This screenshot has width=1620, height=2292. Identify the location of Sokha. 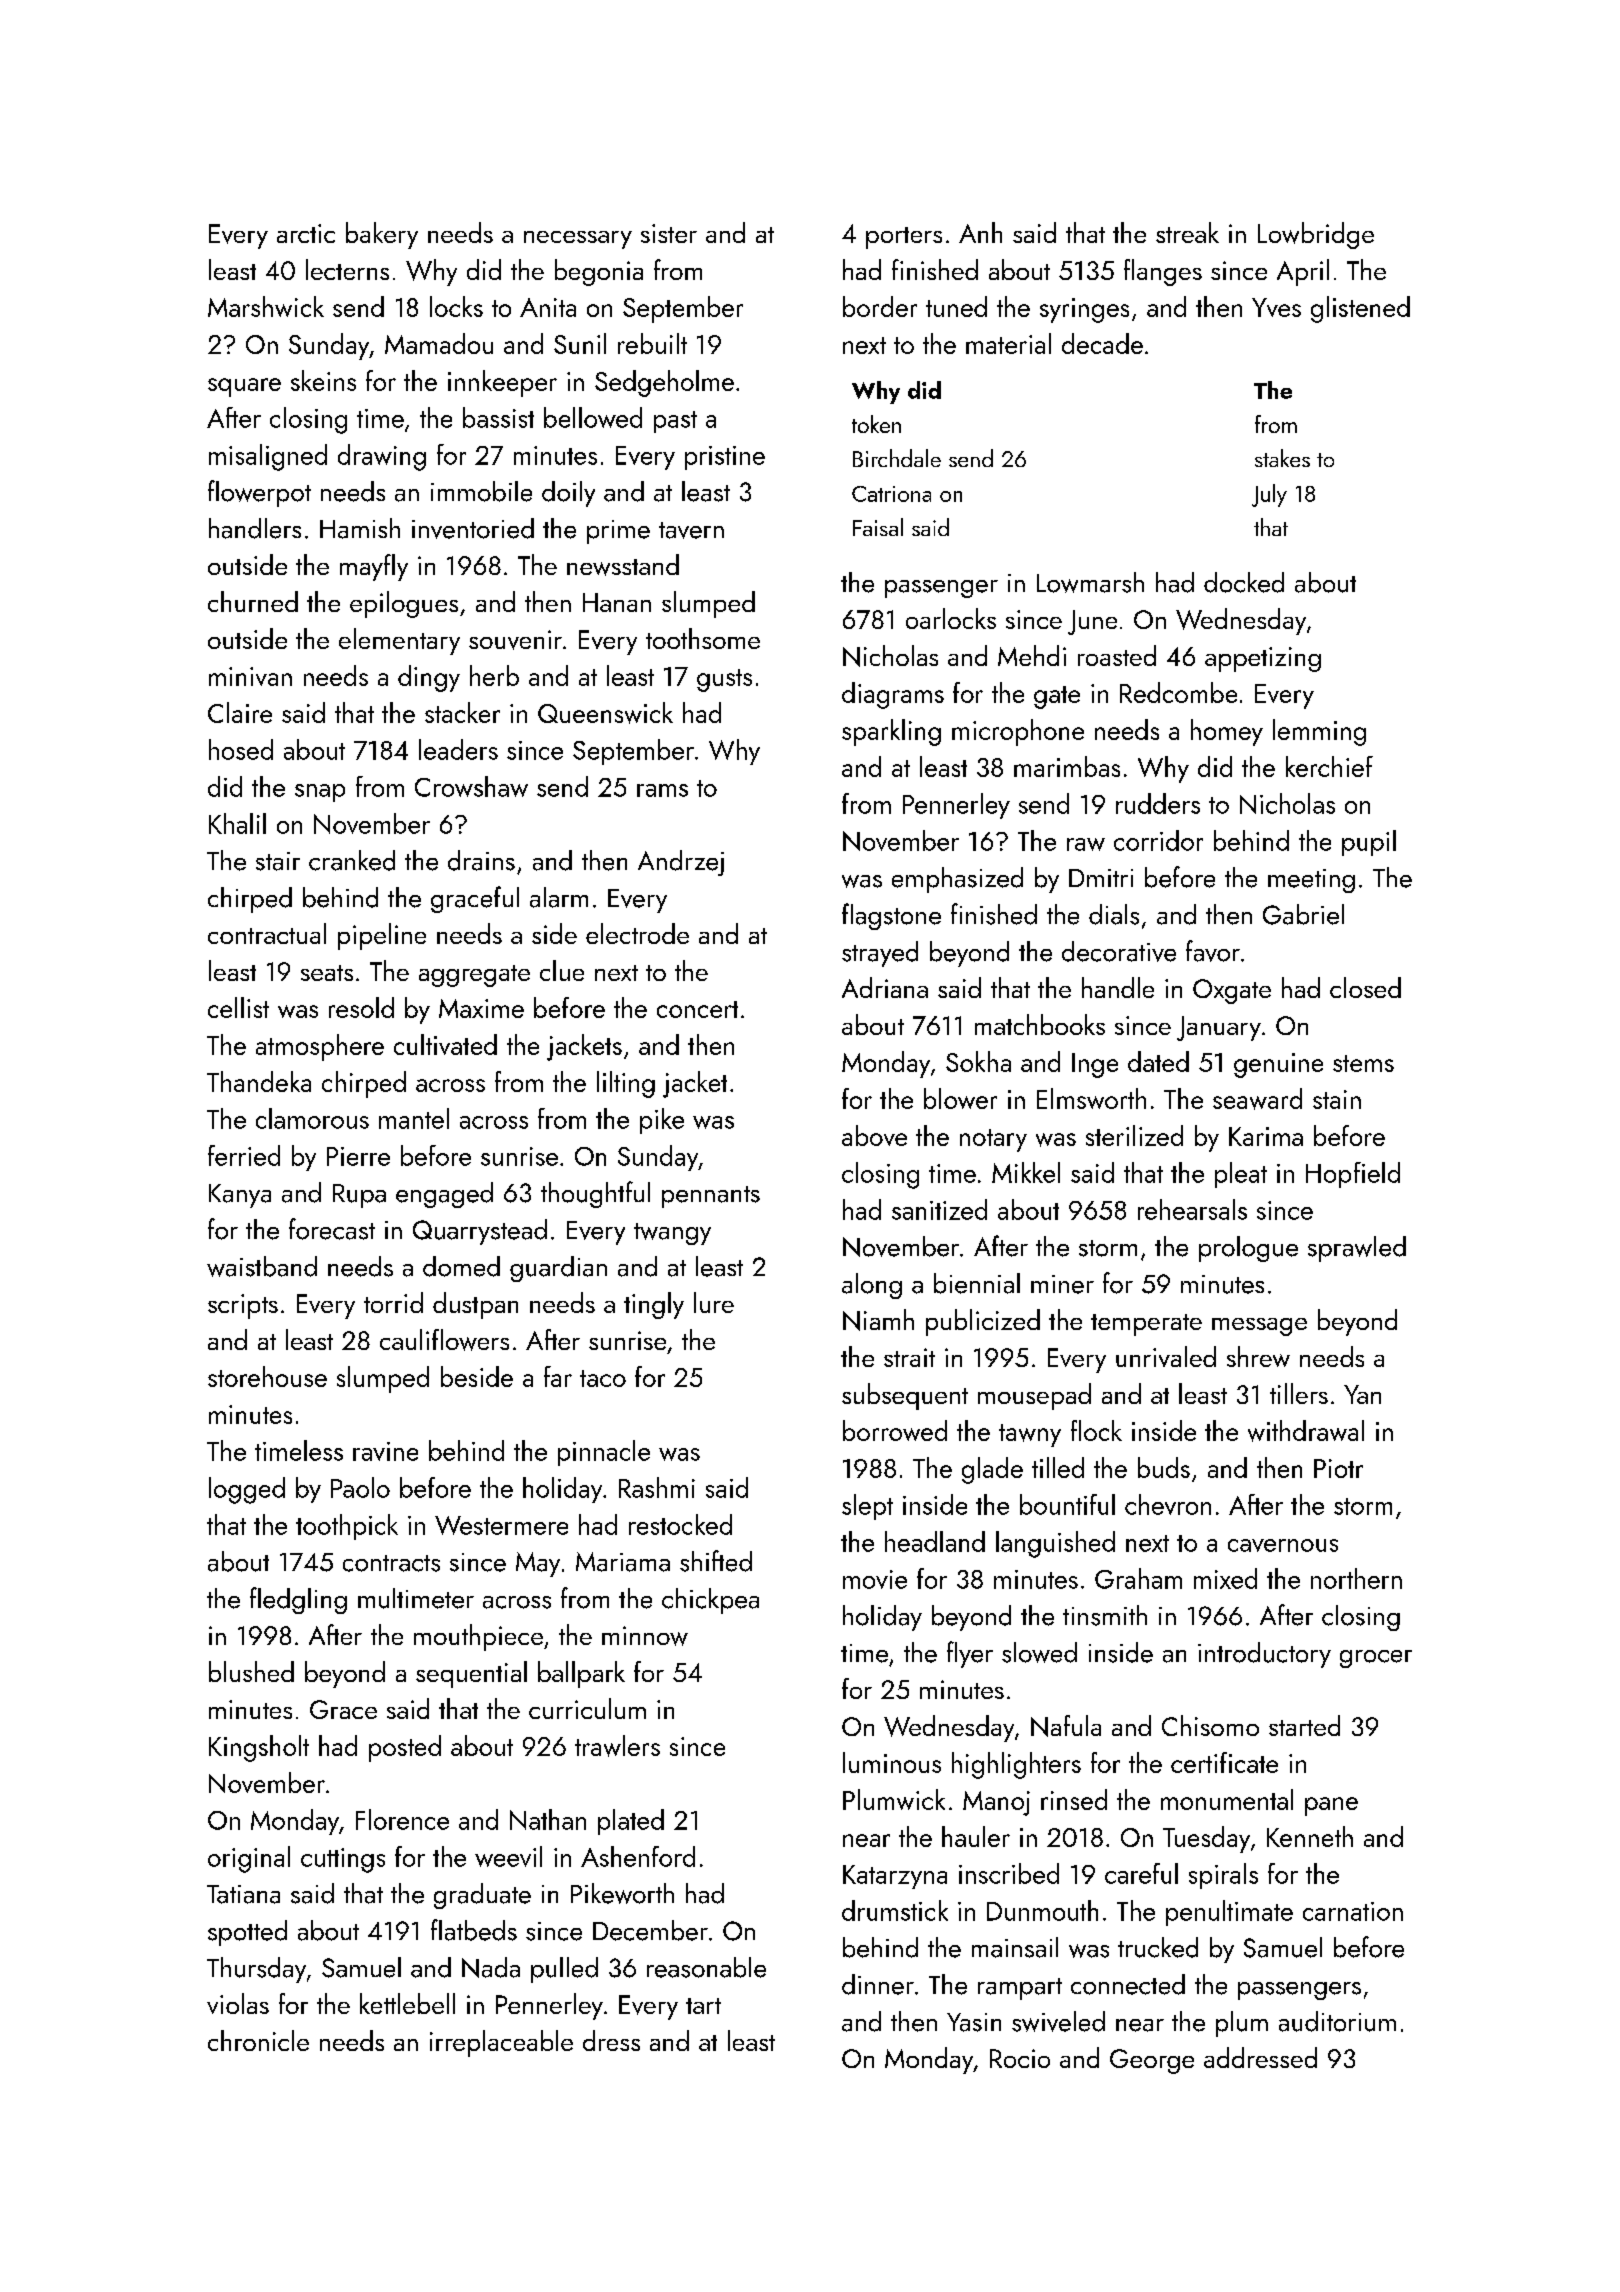
(978, 1061).
